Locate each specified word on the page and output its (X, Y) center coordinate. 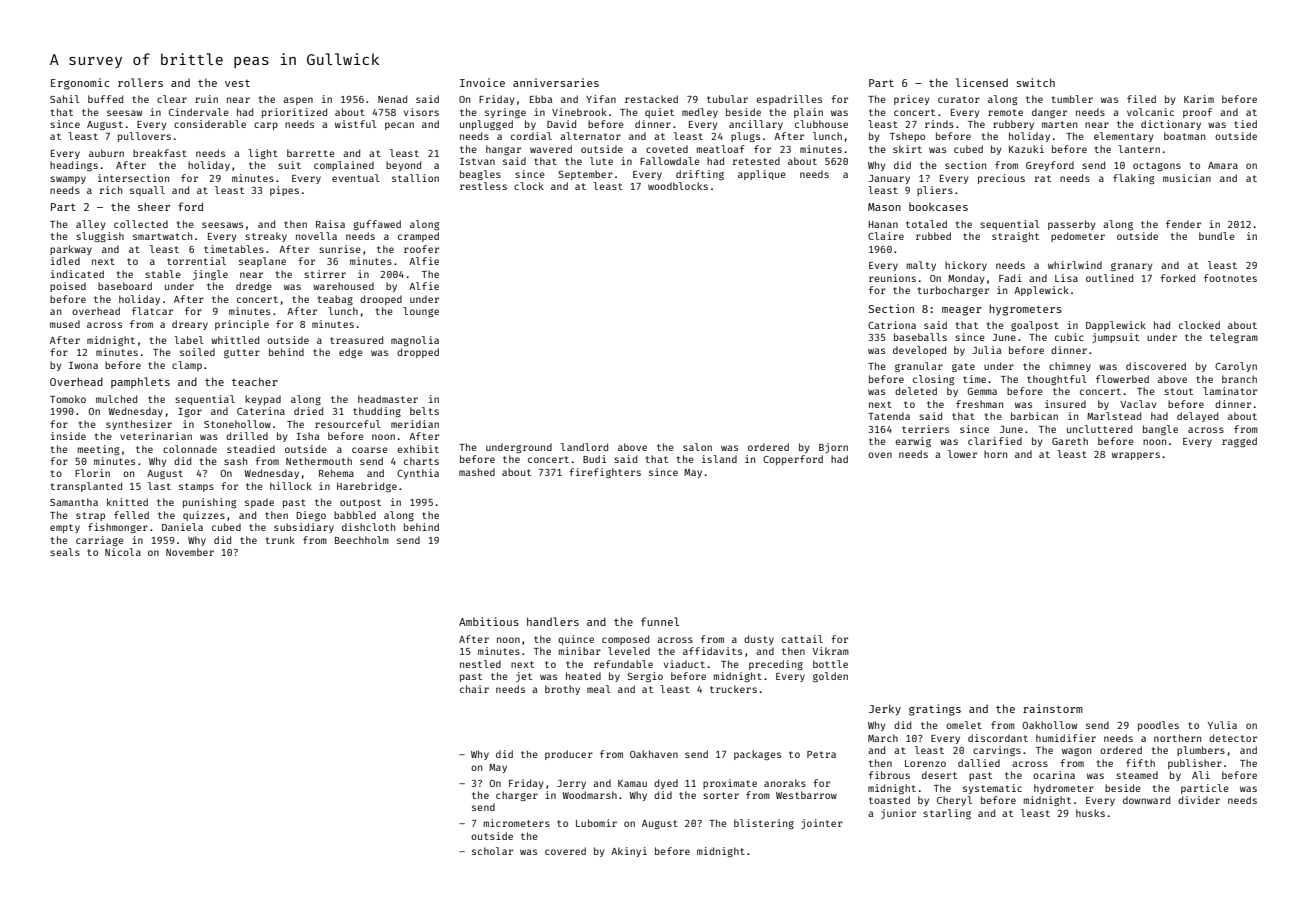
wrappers (1136, 456)
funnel (660, 621)
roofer (421, 249)
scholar (492, 851)
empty (65, 528)
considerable (210, 124)
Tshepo (907, 137)
